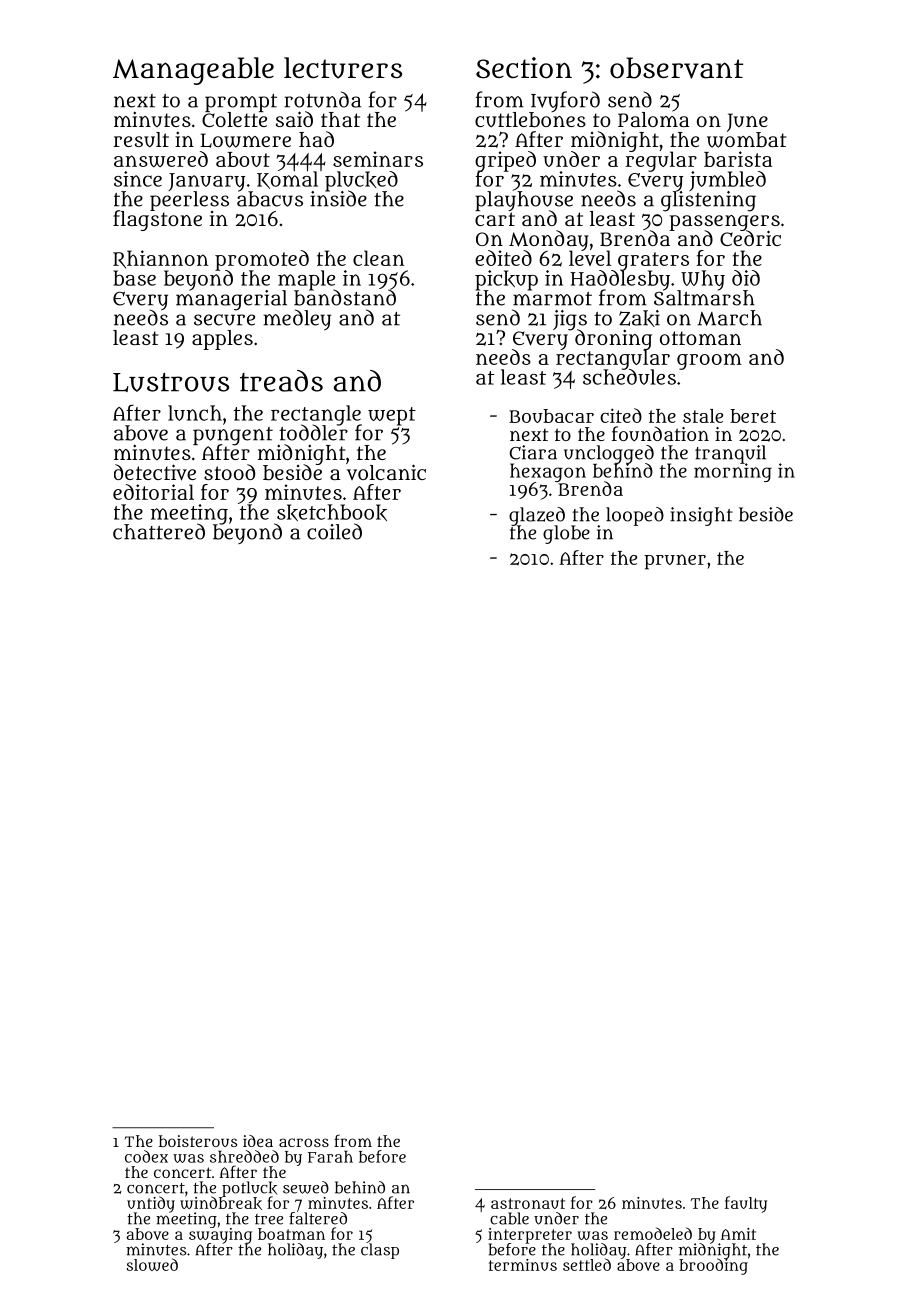  Describe the element at coordinates (378, 258) in the screenshot. I see `clean` at that location.
